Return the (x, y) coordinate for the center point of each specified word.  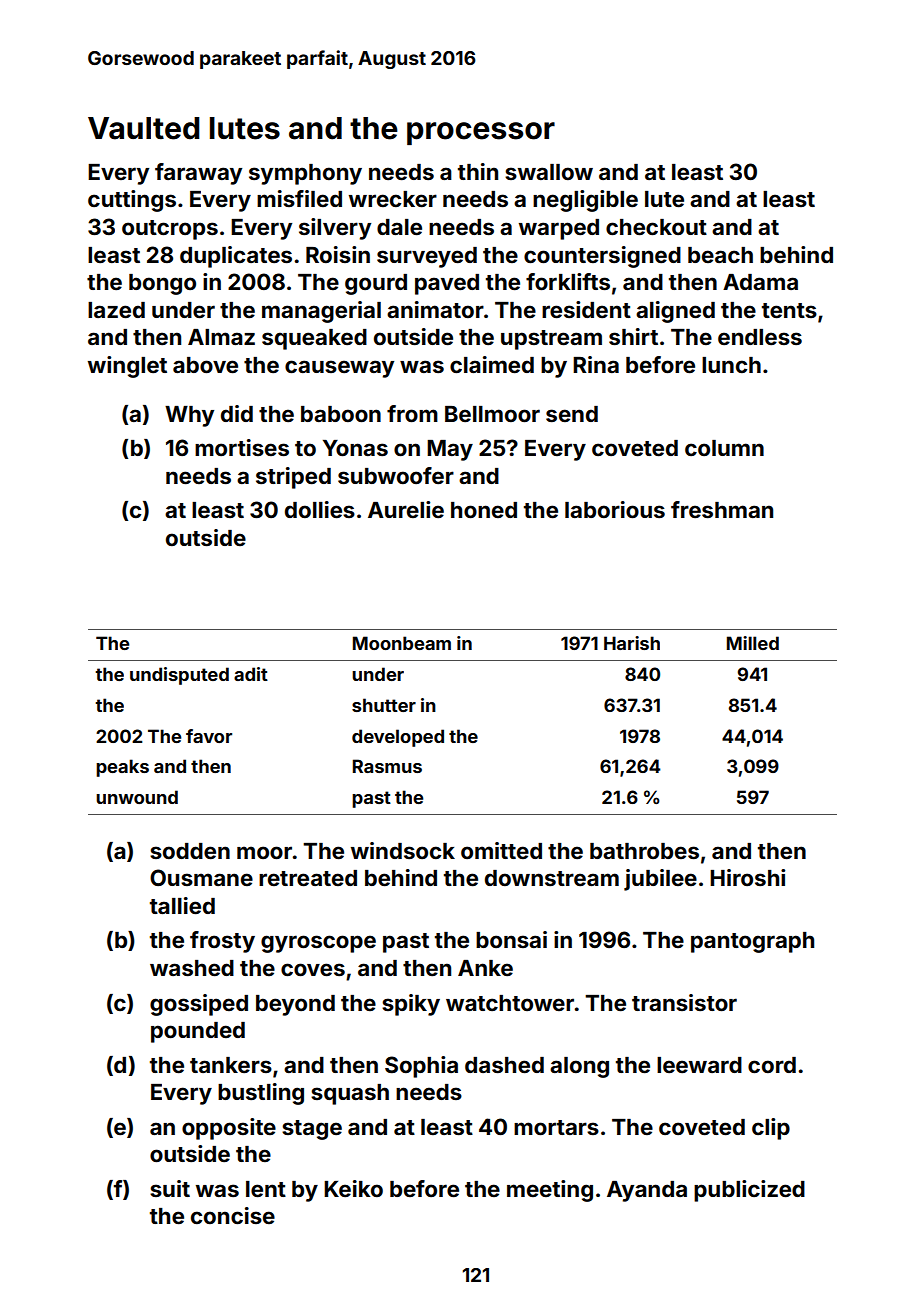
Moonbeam (402, 643)
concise (233, 1215)
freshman (722, 509)
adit (251, 674)
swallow (549, 172)
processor (481, 133)
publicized (749, 1191)
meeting (550, 1191)
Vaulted (144, 128)
